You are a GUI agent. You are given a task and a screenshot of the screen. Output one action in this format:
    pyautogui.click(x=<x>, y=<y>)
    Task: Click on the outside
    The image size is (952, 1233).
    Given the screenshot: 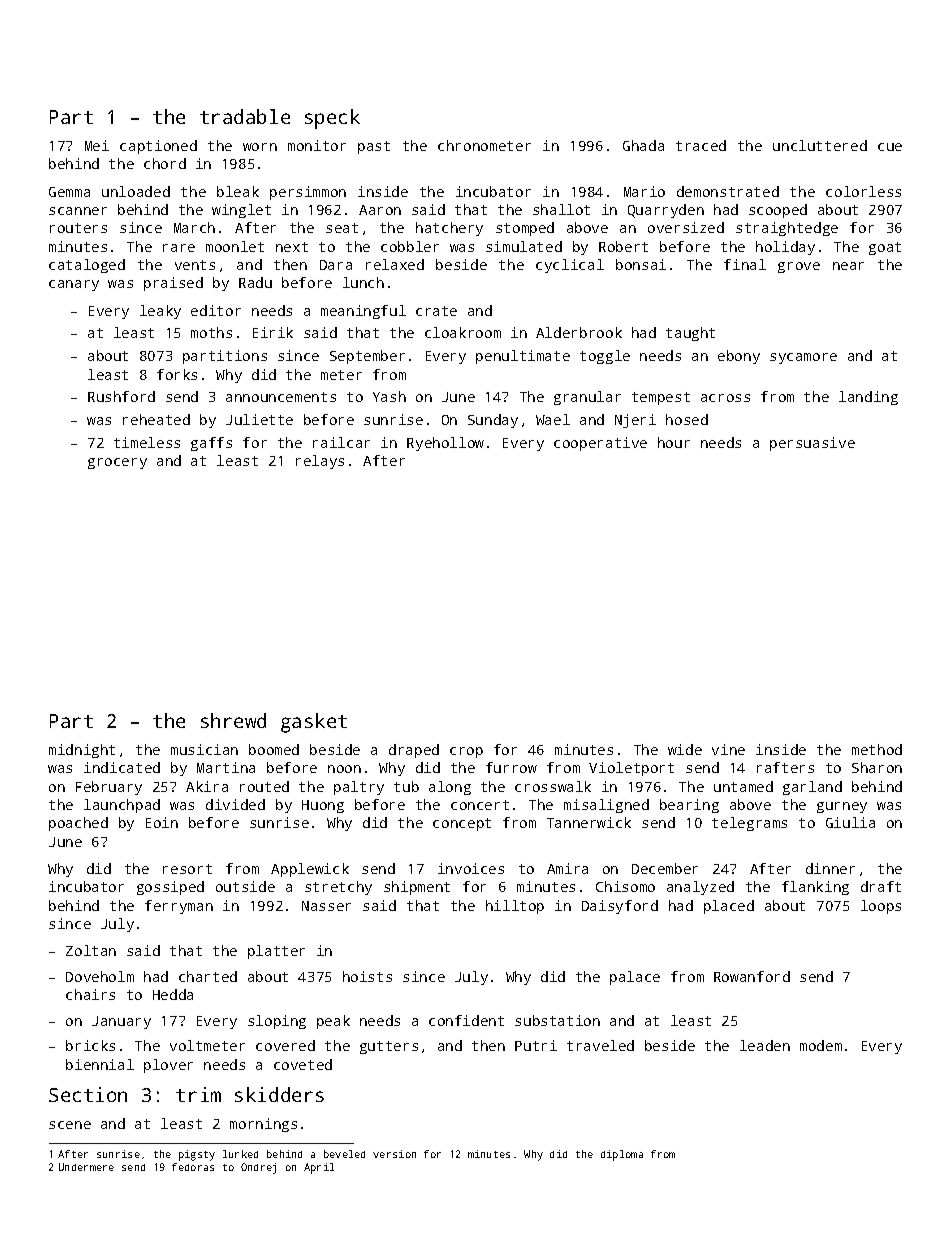 What is the action you would take?
    pyautogui.click(x=245, y=886)
